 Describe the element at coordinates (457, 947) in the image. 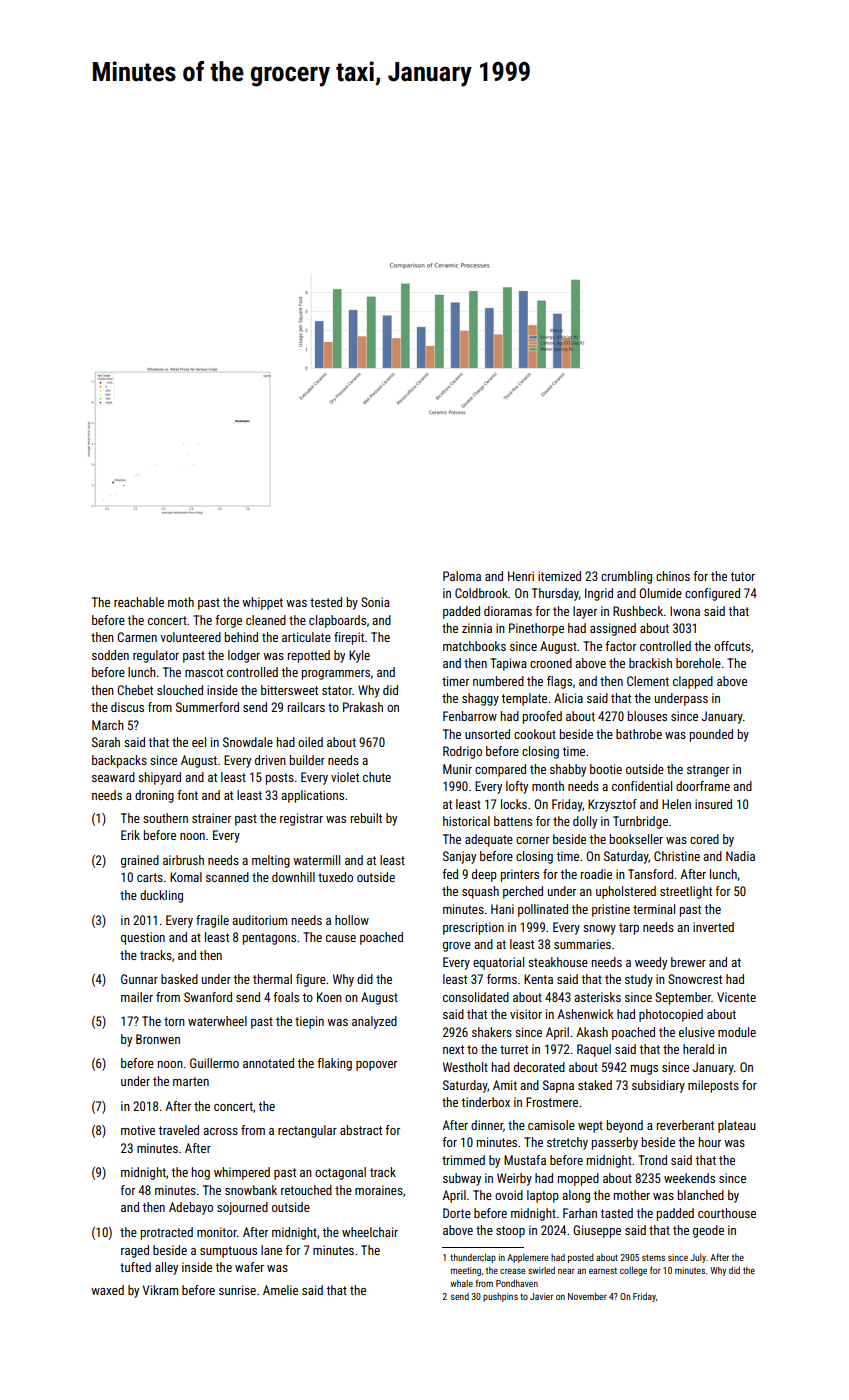

I see `grove` at that location.
